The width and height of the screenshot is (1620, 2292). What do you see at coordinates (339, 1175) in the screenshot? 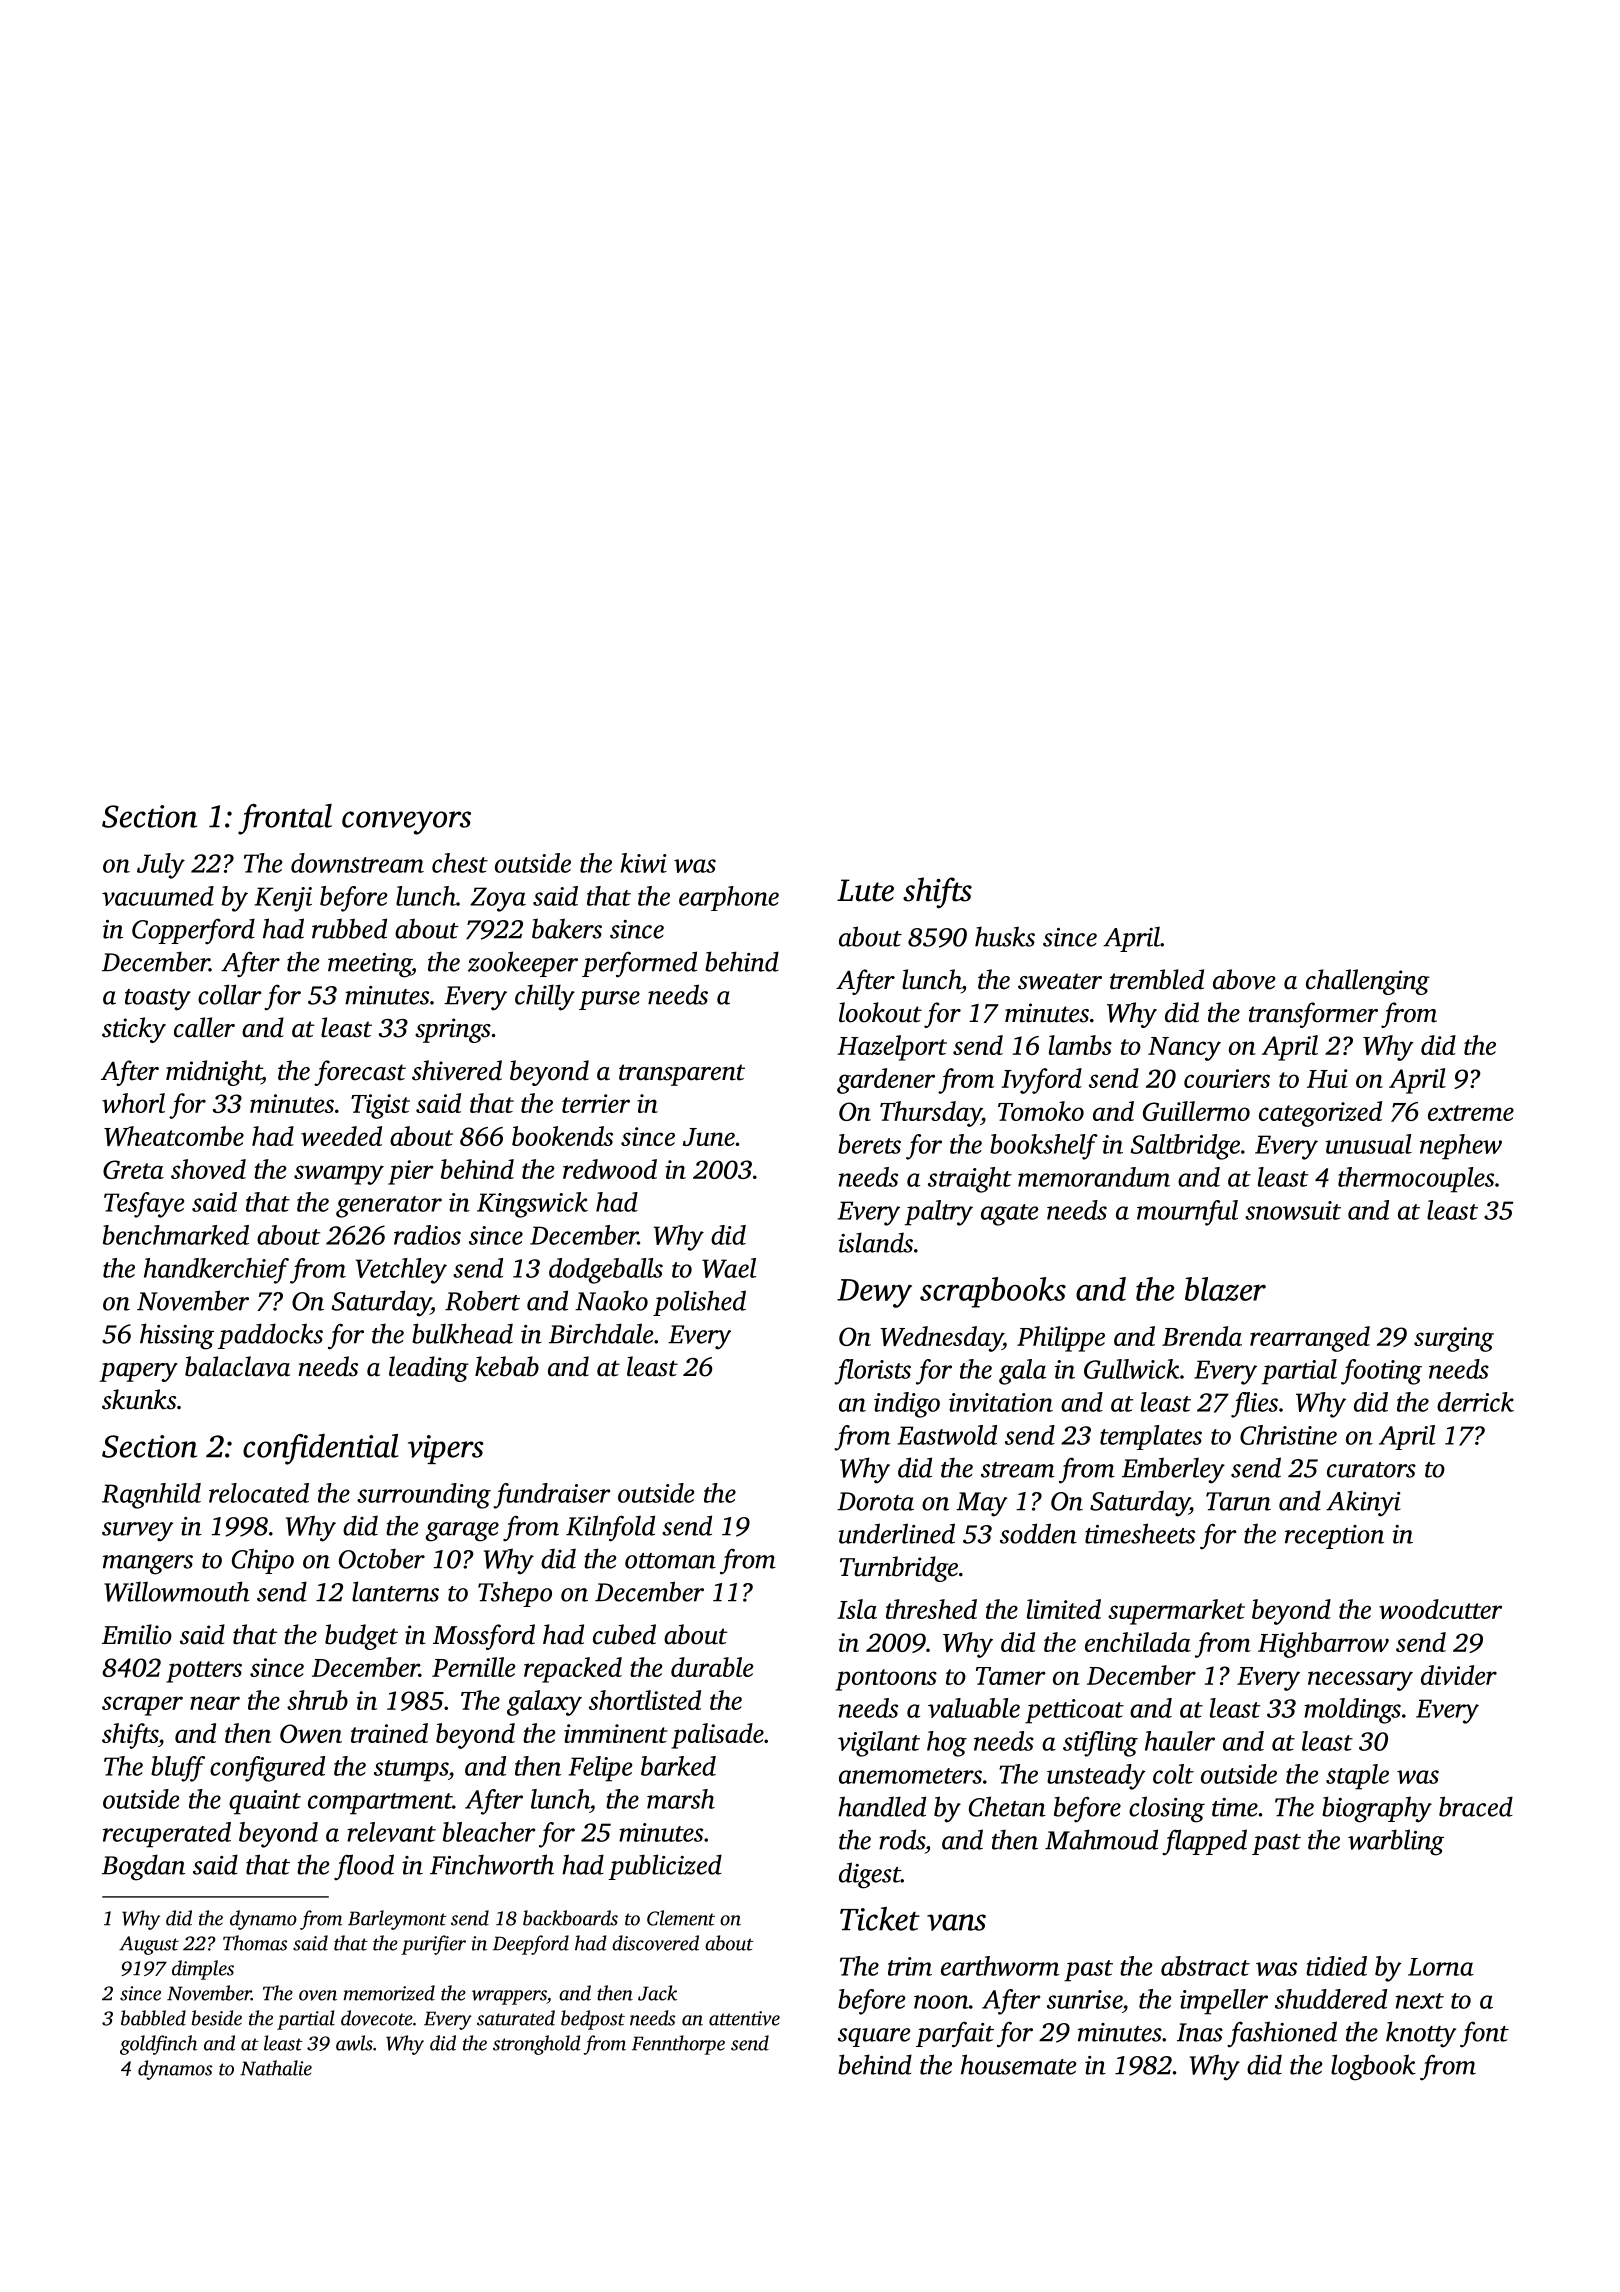
I see `swampy` at bounding box center [339, 1175].
